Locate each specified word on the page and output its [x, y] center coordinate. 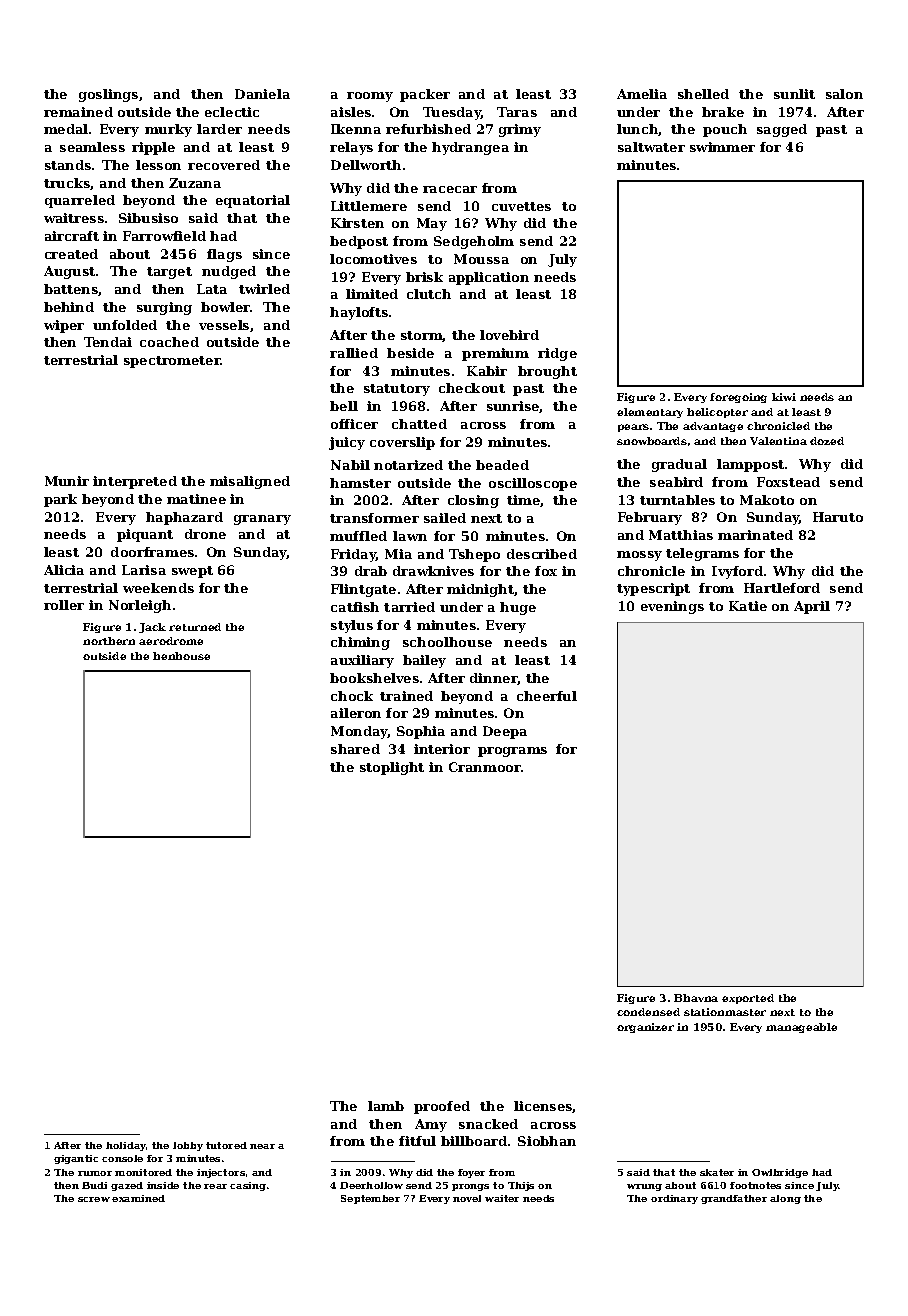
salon [844, 94]
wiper [64, 326]
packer [425, 95]
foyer [471, 1173]
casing [248, 1186]
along [785, 1199]
